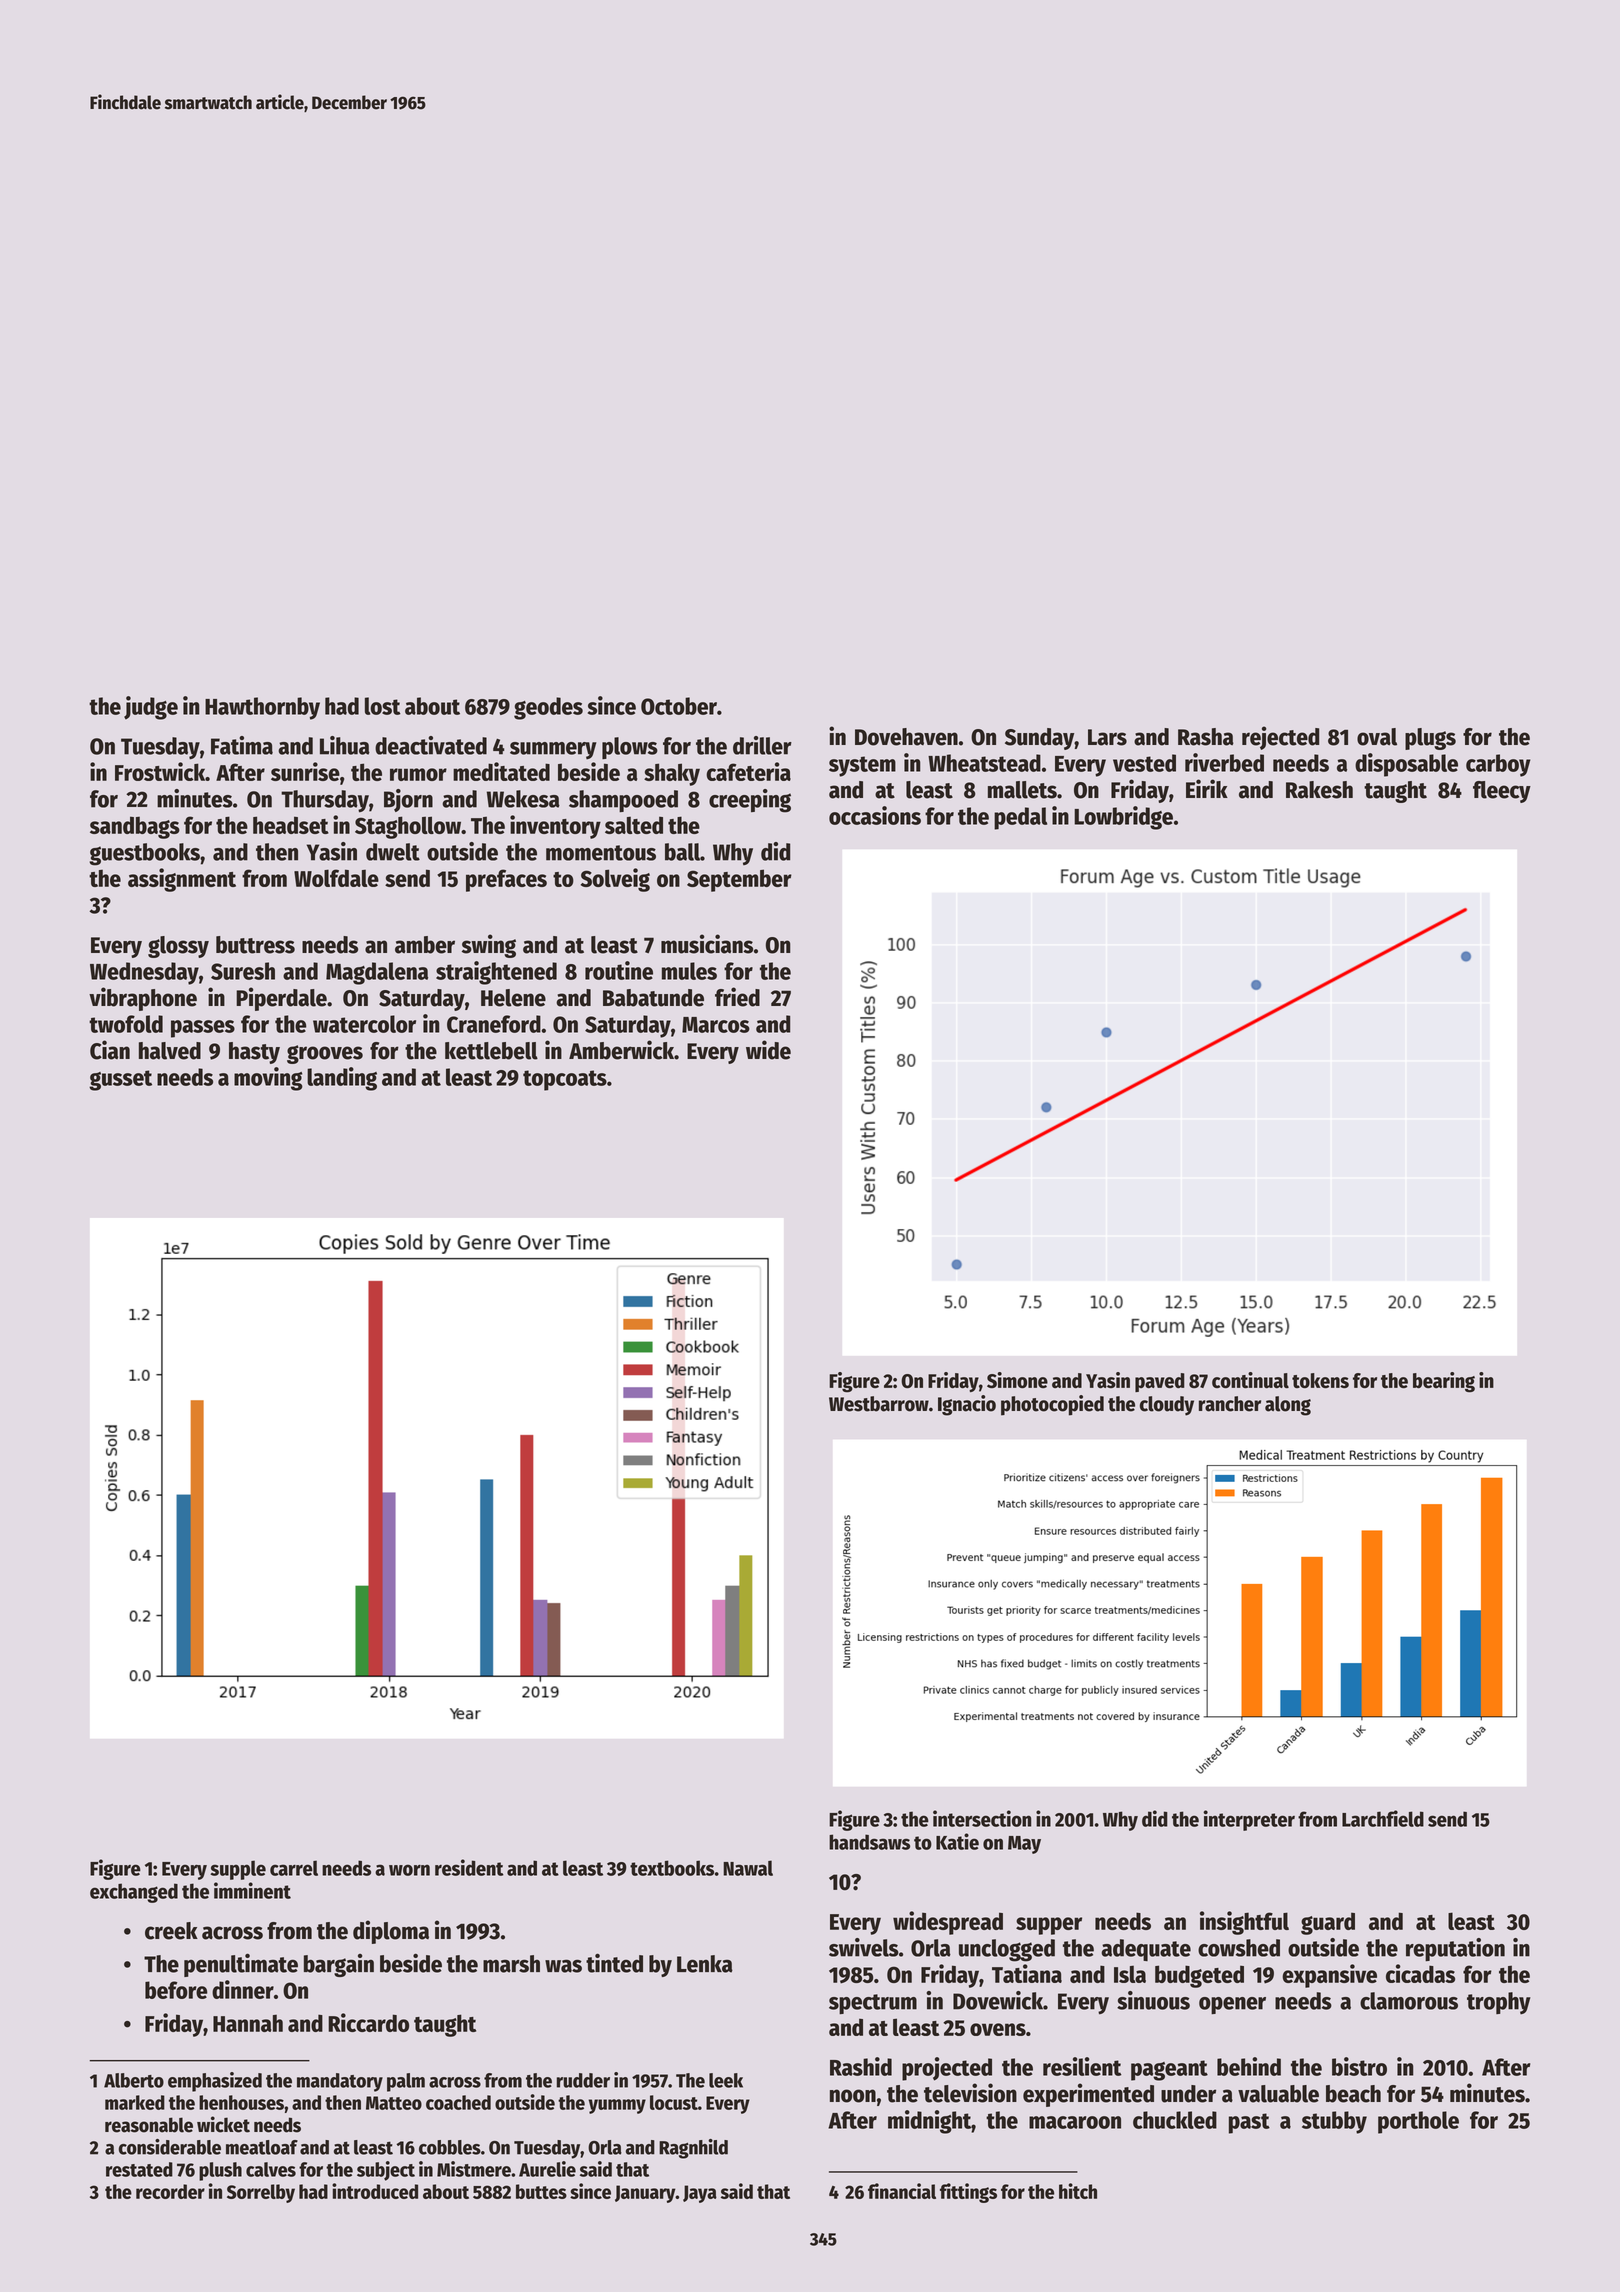 The image size is (1620, 2292). Describe the element at coordinates (1250, 1380) in the page. I see `continual` at that location.
